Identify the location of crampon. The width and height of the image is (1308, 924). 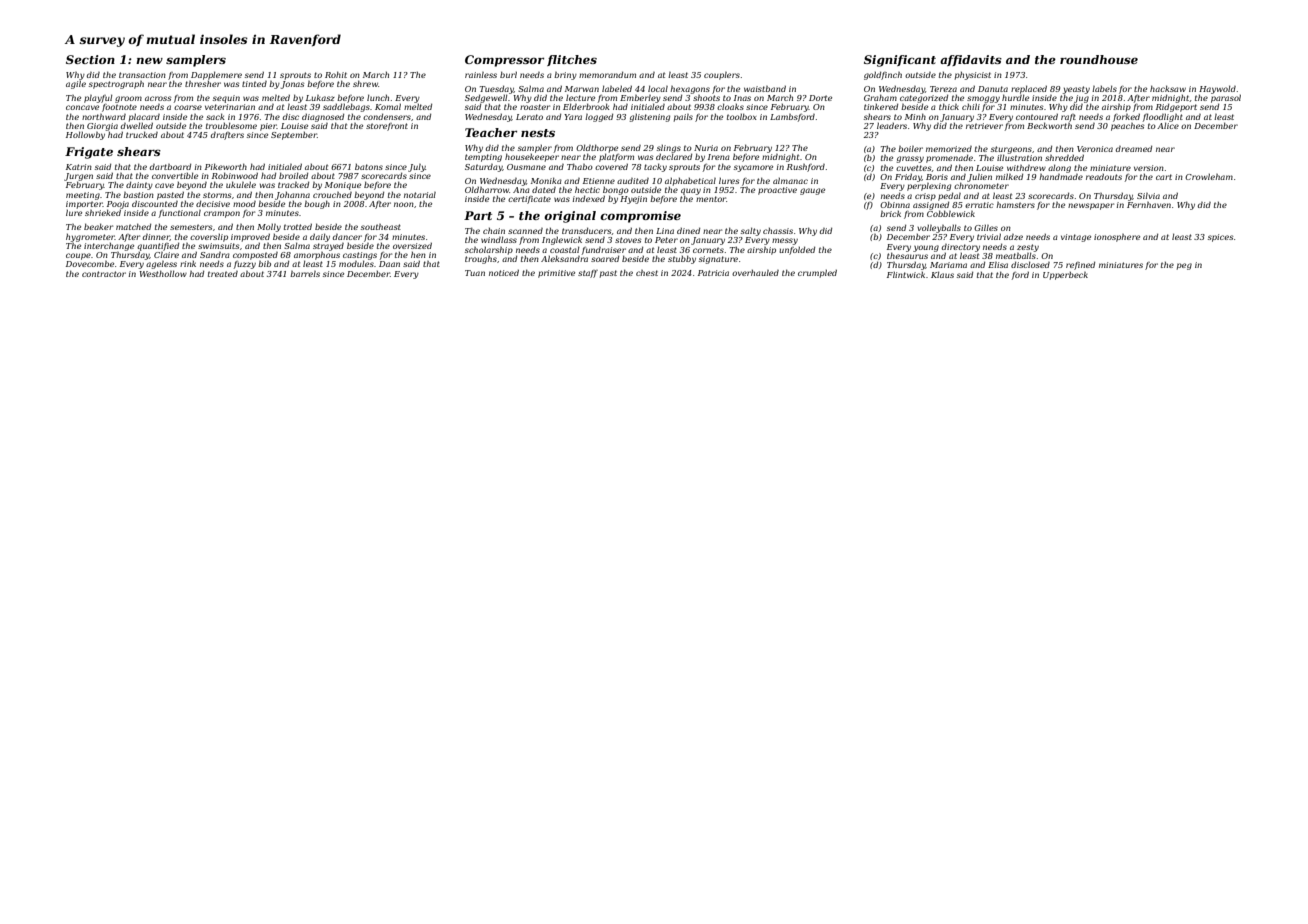
(222, 214).
